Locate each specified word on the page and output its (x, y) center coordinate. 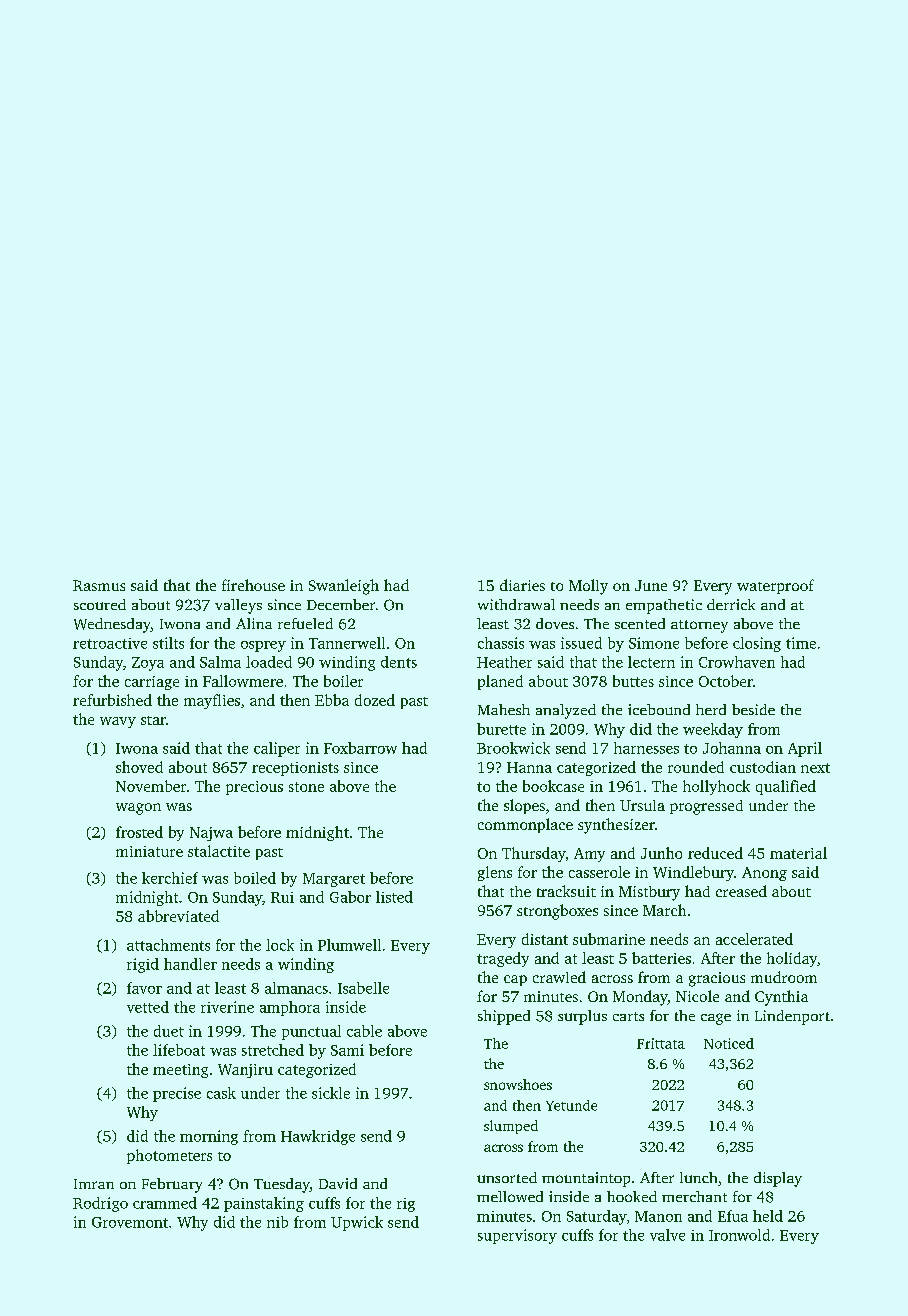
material (798, 853)
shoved (139, 767)
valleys (238, 606)
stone (306, 787)
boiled (255, 878)
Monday (640, 998)
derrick (731, 604)
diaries (522, 585)
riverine (227, 1007)
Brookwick (513, 748)
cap (515, 980)
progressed (706, 807)
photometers (169, 1156)
